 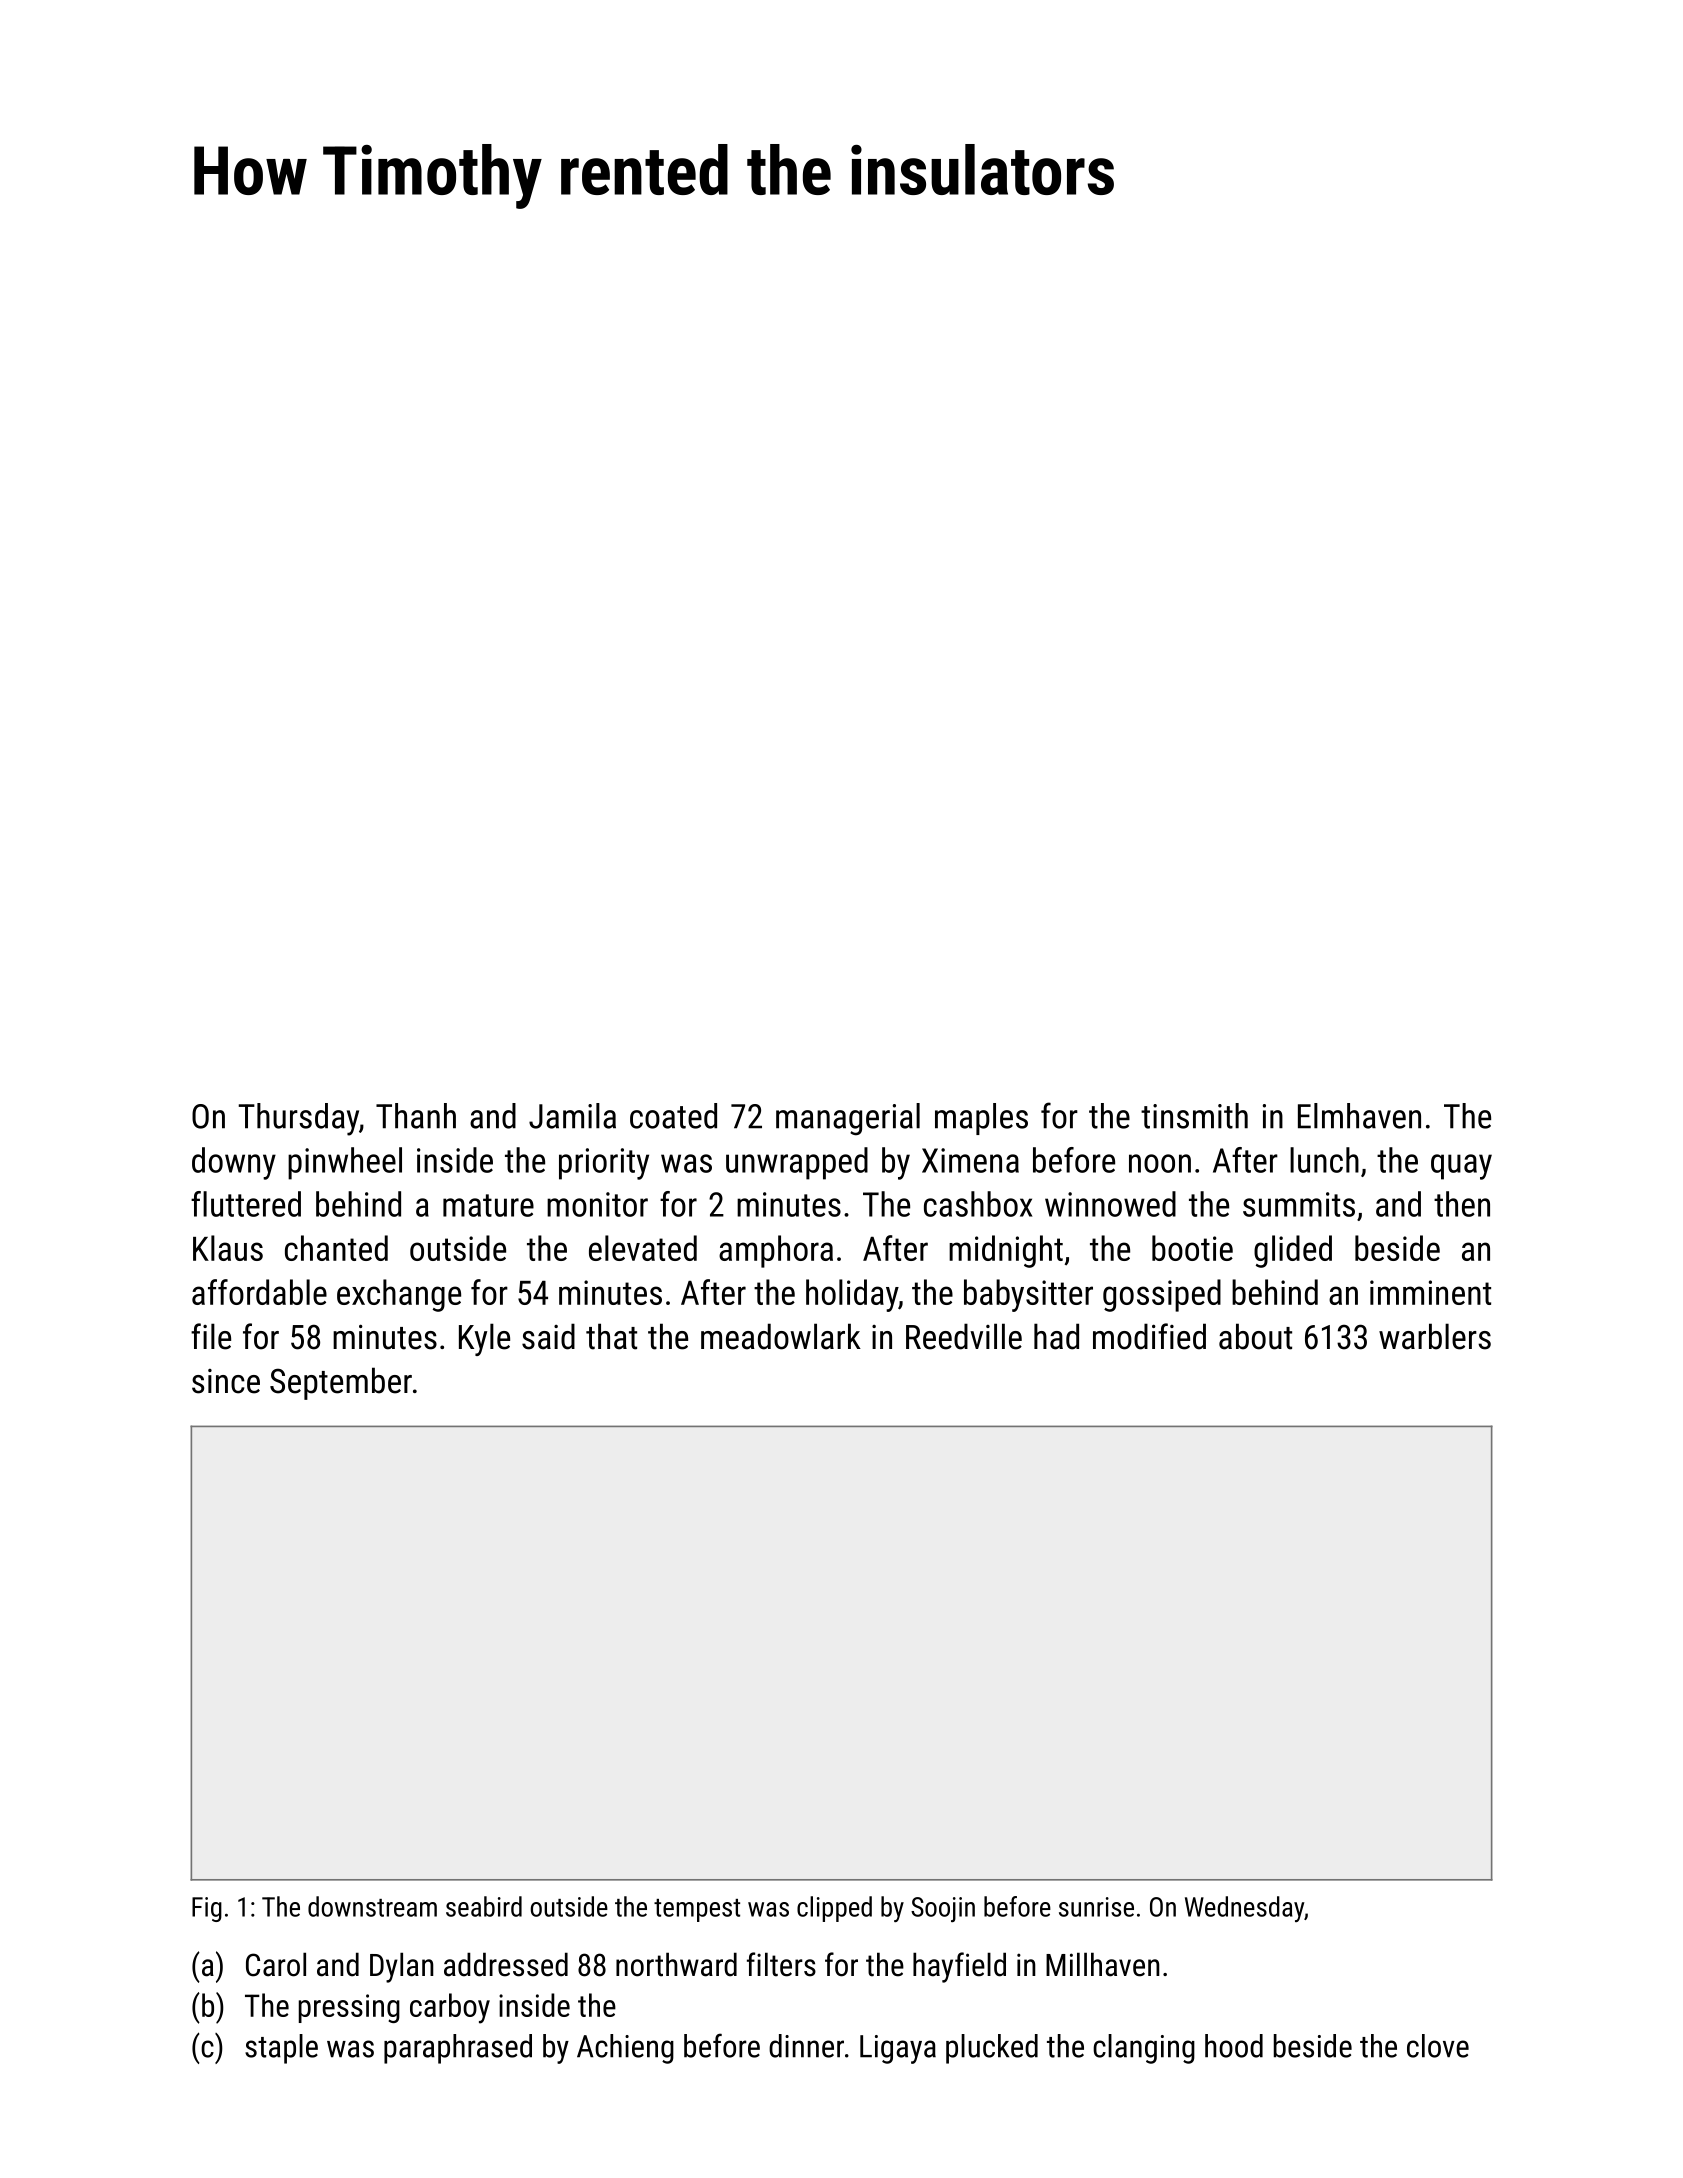 What do you see at coordinates (943, 1909) in the image?
I see `Soojin` at bounding box center [943, 1909].
